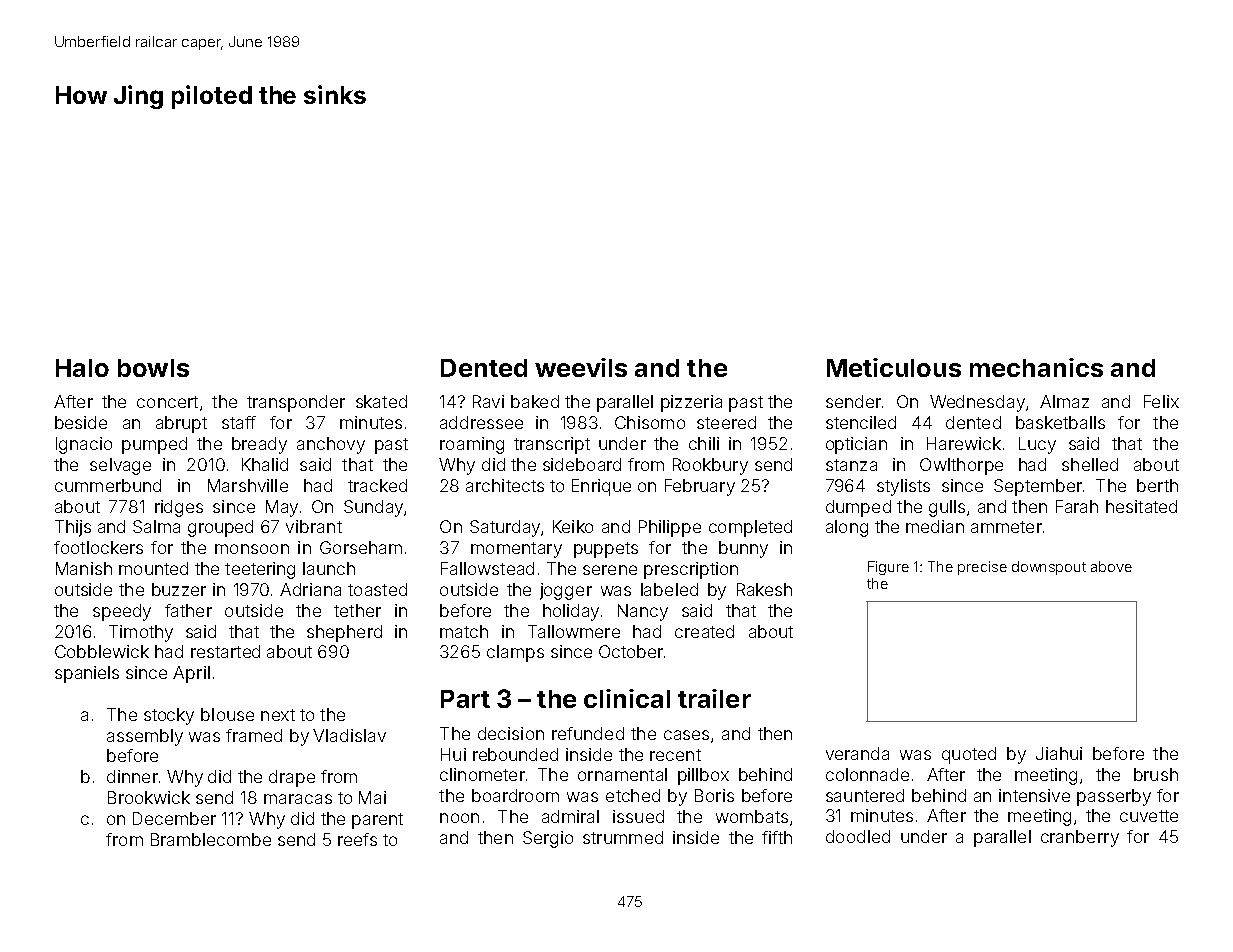  Describe the element at coordinates (73, 528) in the screenshot. I see `Thijs` at that location.
